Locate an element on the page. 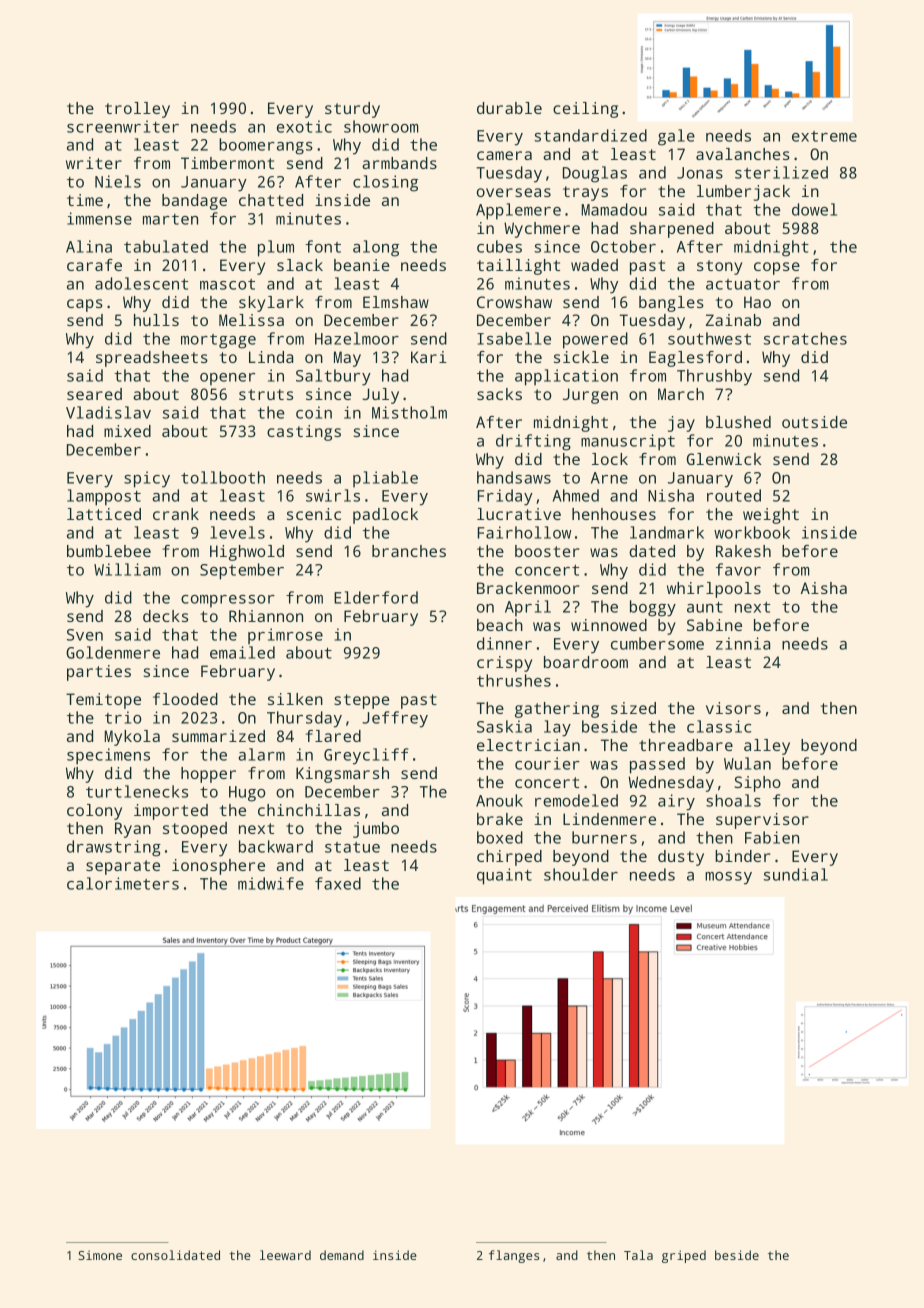 The image size is (924, 1308). drifting is located at coordinates (533, 442).
